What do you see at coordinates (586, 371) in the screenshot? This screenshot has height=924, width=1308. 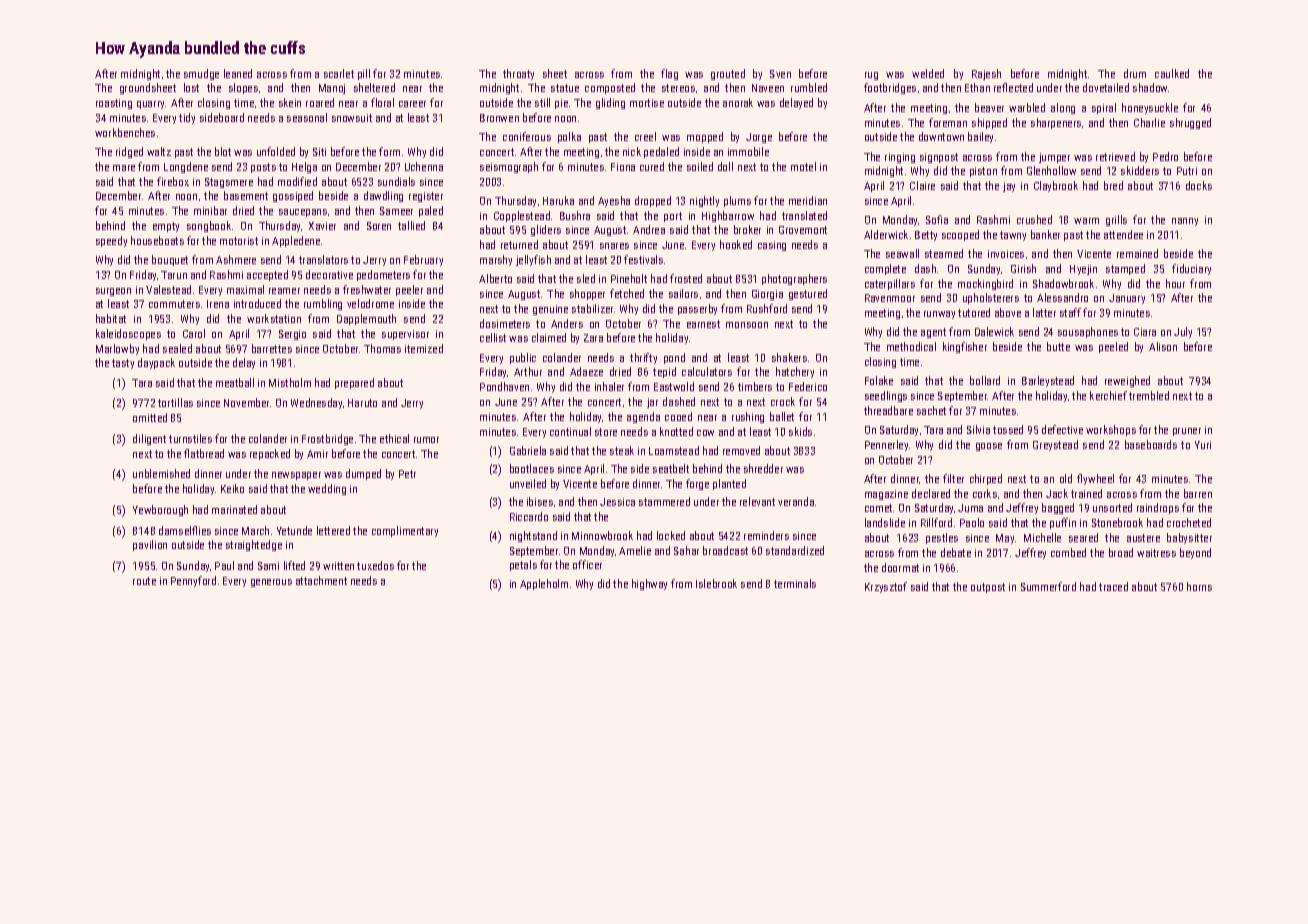 I see `Adaeze` at bounding box center [586, 371].
